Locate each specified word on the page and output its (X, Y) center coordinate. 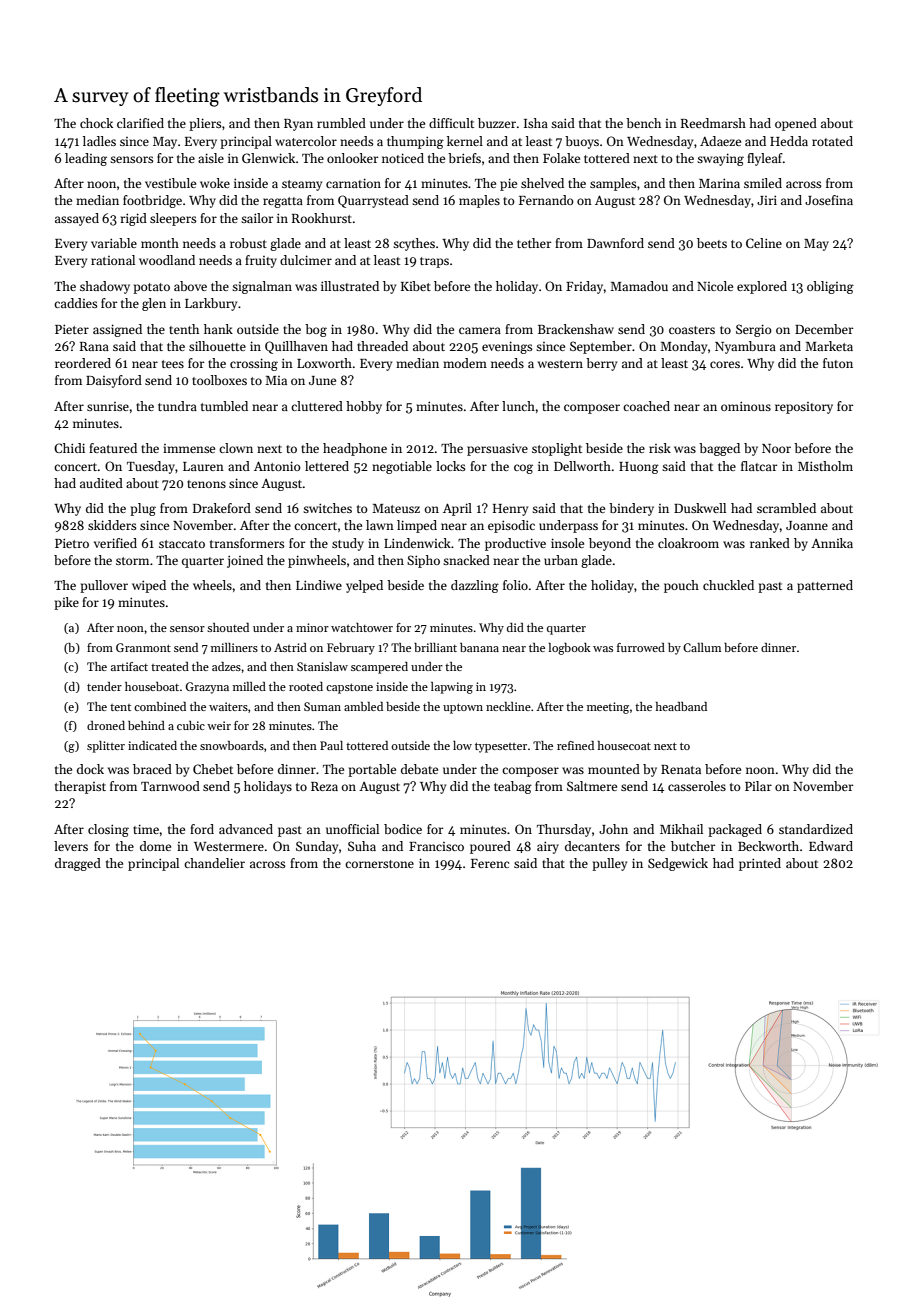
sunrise (108, 406)
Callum (702, 647)
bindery (631, 509)
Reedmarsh (713, 123)
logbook (569, 649)
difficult (451, 123)
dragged (78, 864)
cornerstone (379, 864)
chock (96, 123)
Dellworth (582, 466)
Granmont (143, 647)
